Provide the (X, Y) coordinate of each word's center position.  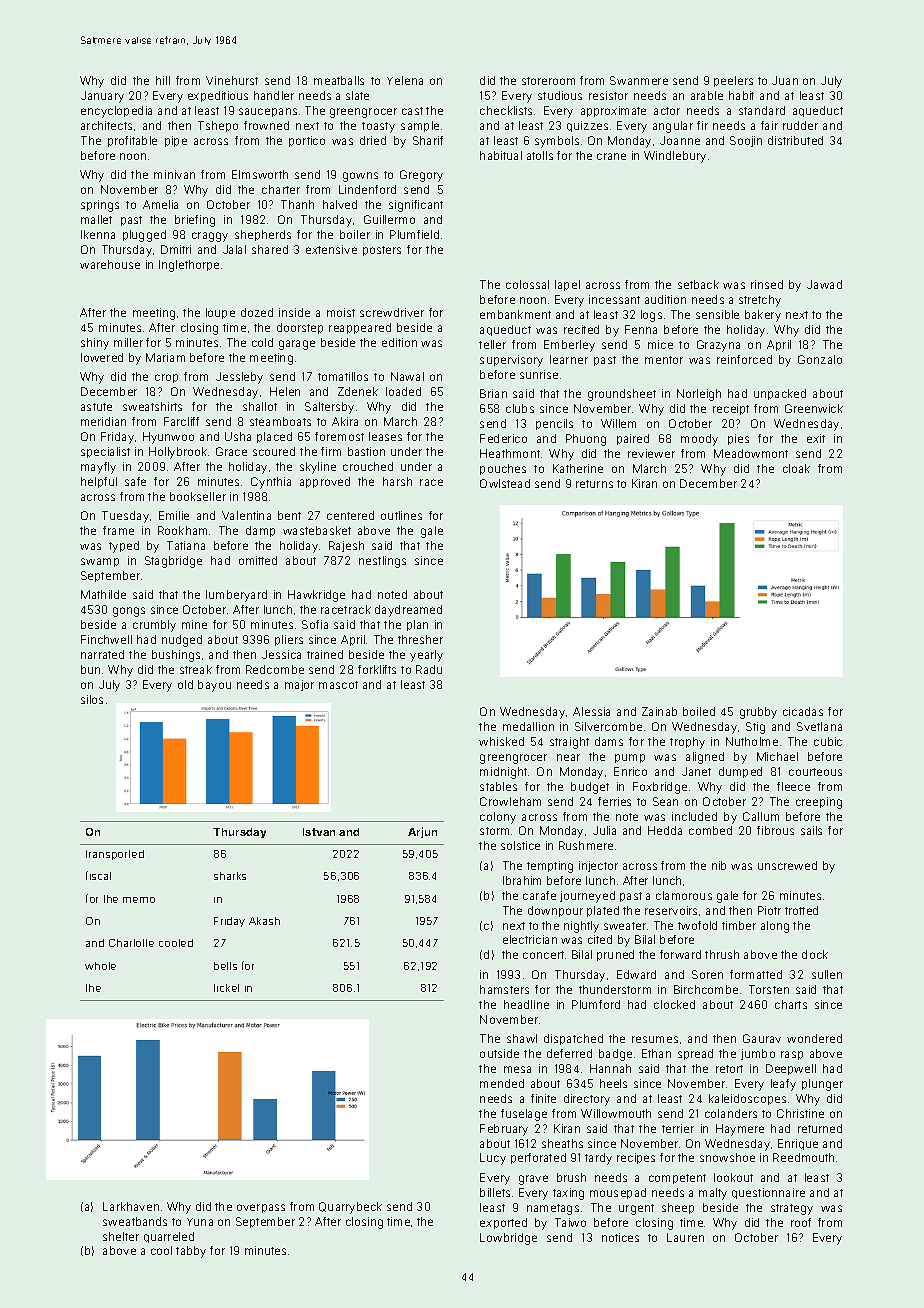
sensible (717, 314)
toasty (378, 127)
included (694, 816)
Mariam (165, 357)
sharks (230, 876)
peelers (733, 81)
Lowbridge (508, 1239)
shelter (121, 1236)
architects (106, 125)
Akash (264, 921)
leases (385, 436)
